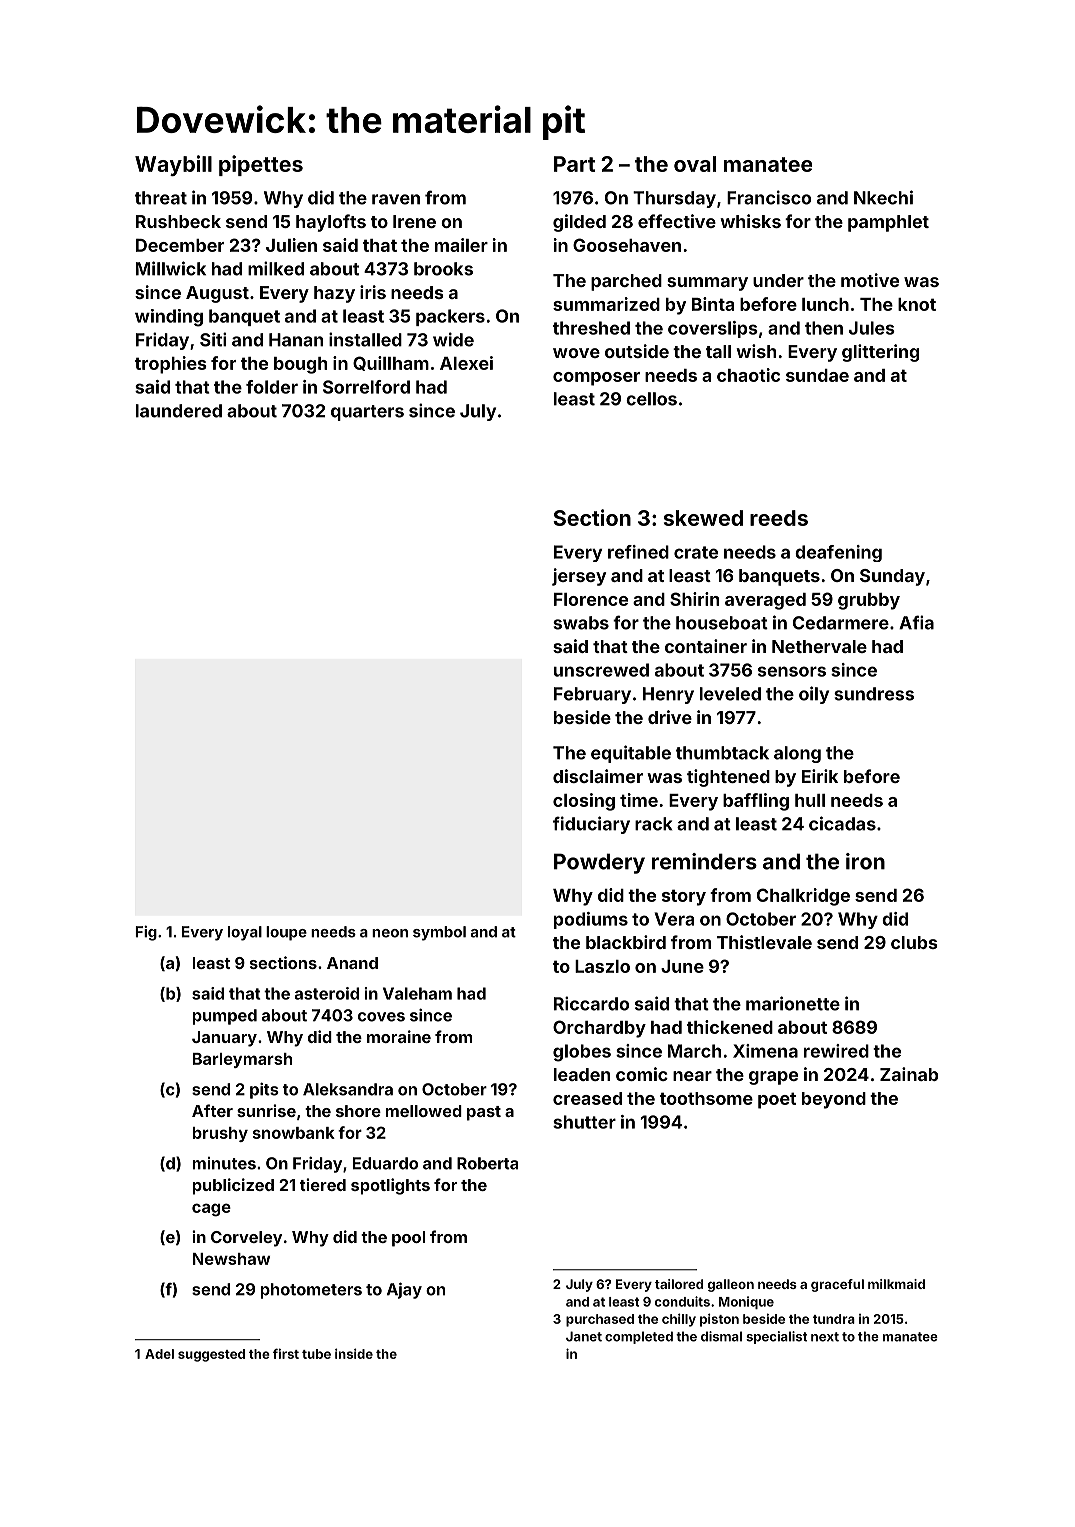 The height and width of the page is (1527, 1075). What do you see at coordinates (367, 413) in the page?
I see `quarters` at bounding box center [367, 413].
